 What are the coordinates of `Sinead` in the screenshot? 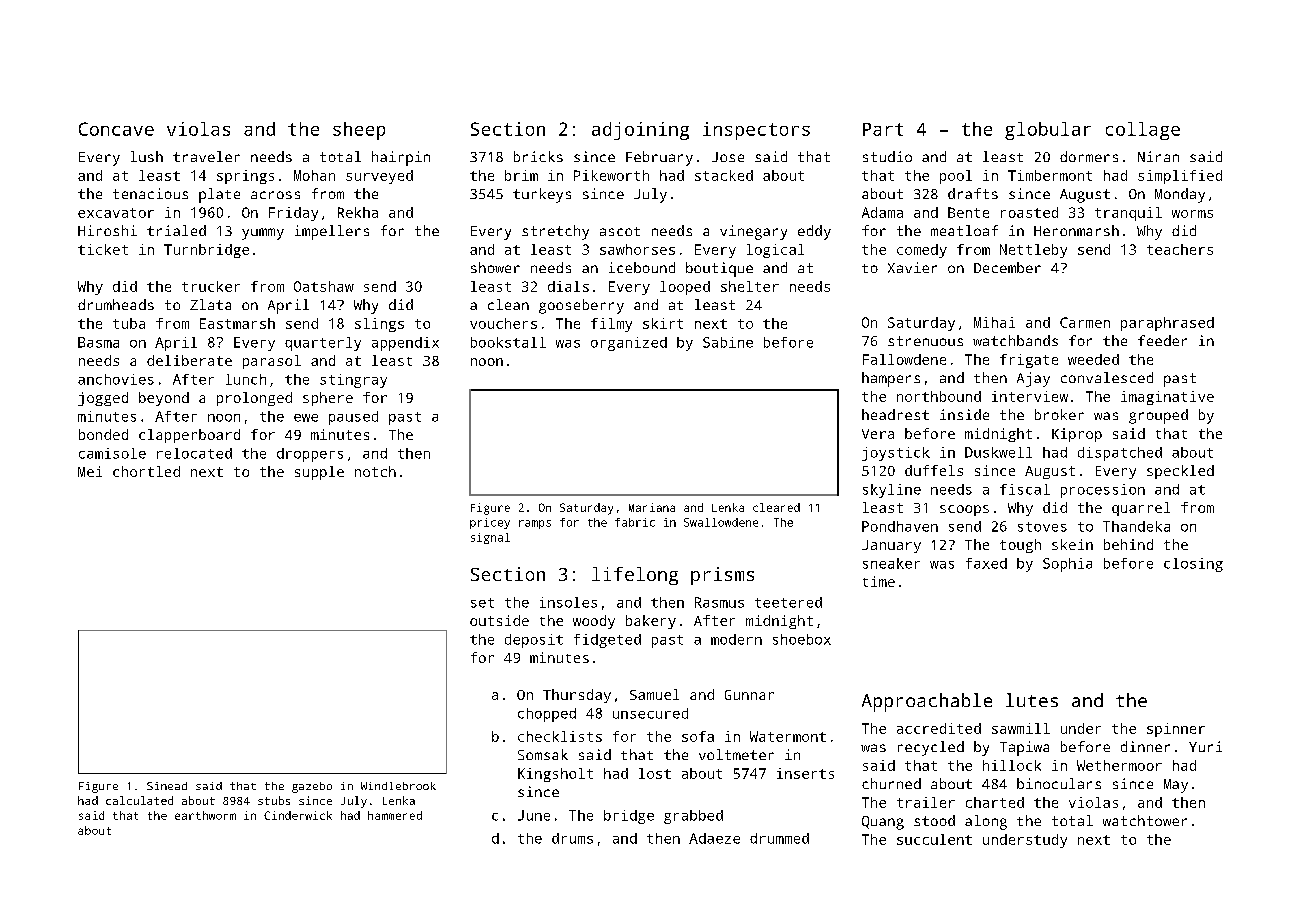 It's located at (167, 786).
